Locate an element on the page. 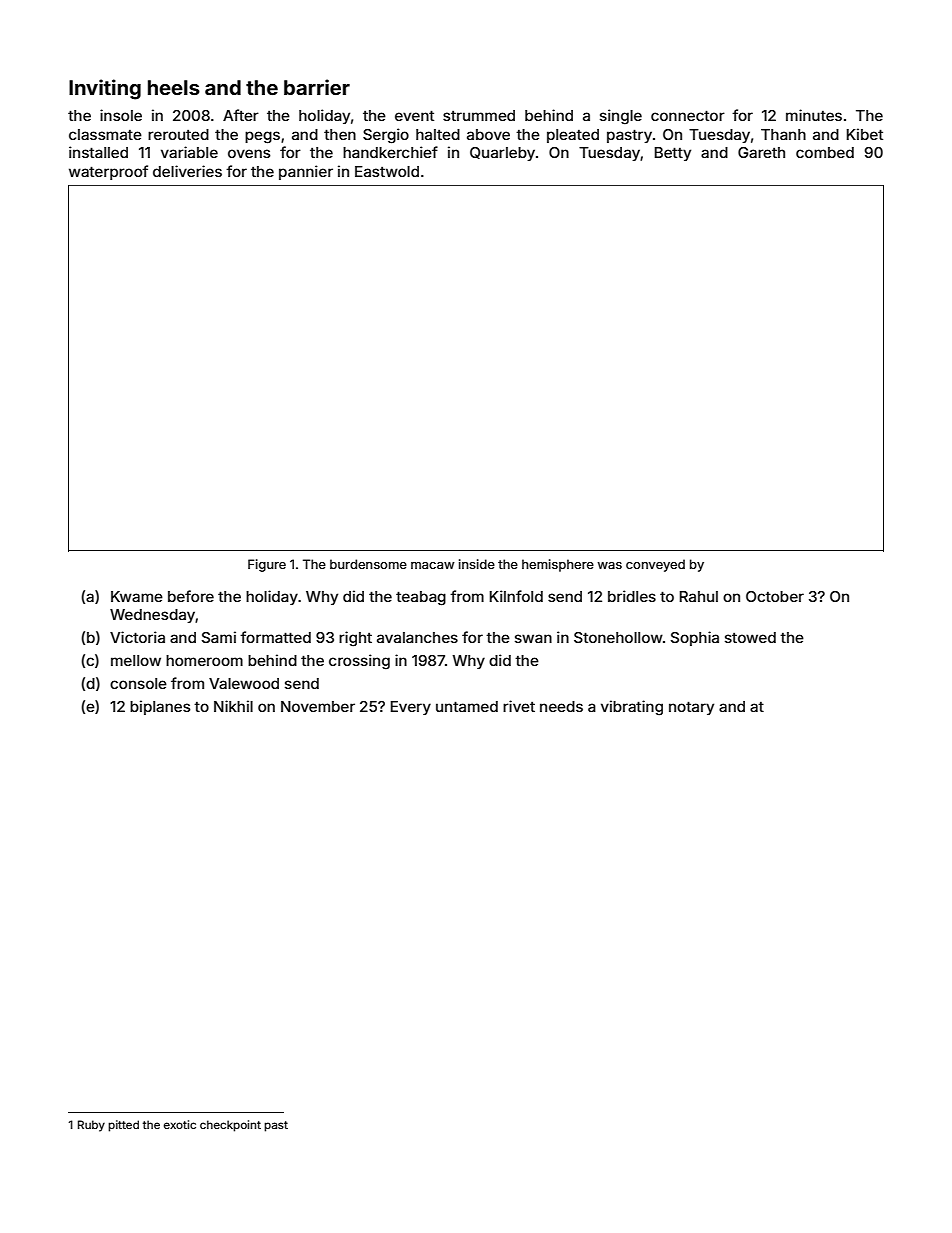 The image size is (952, 1233). event is located at coordinates (414, 115).
